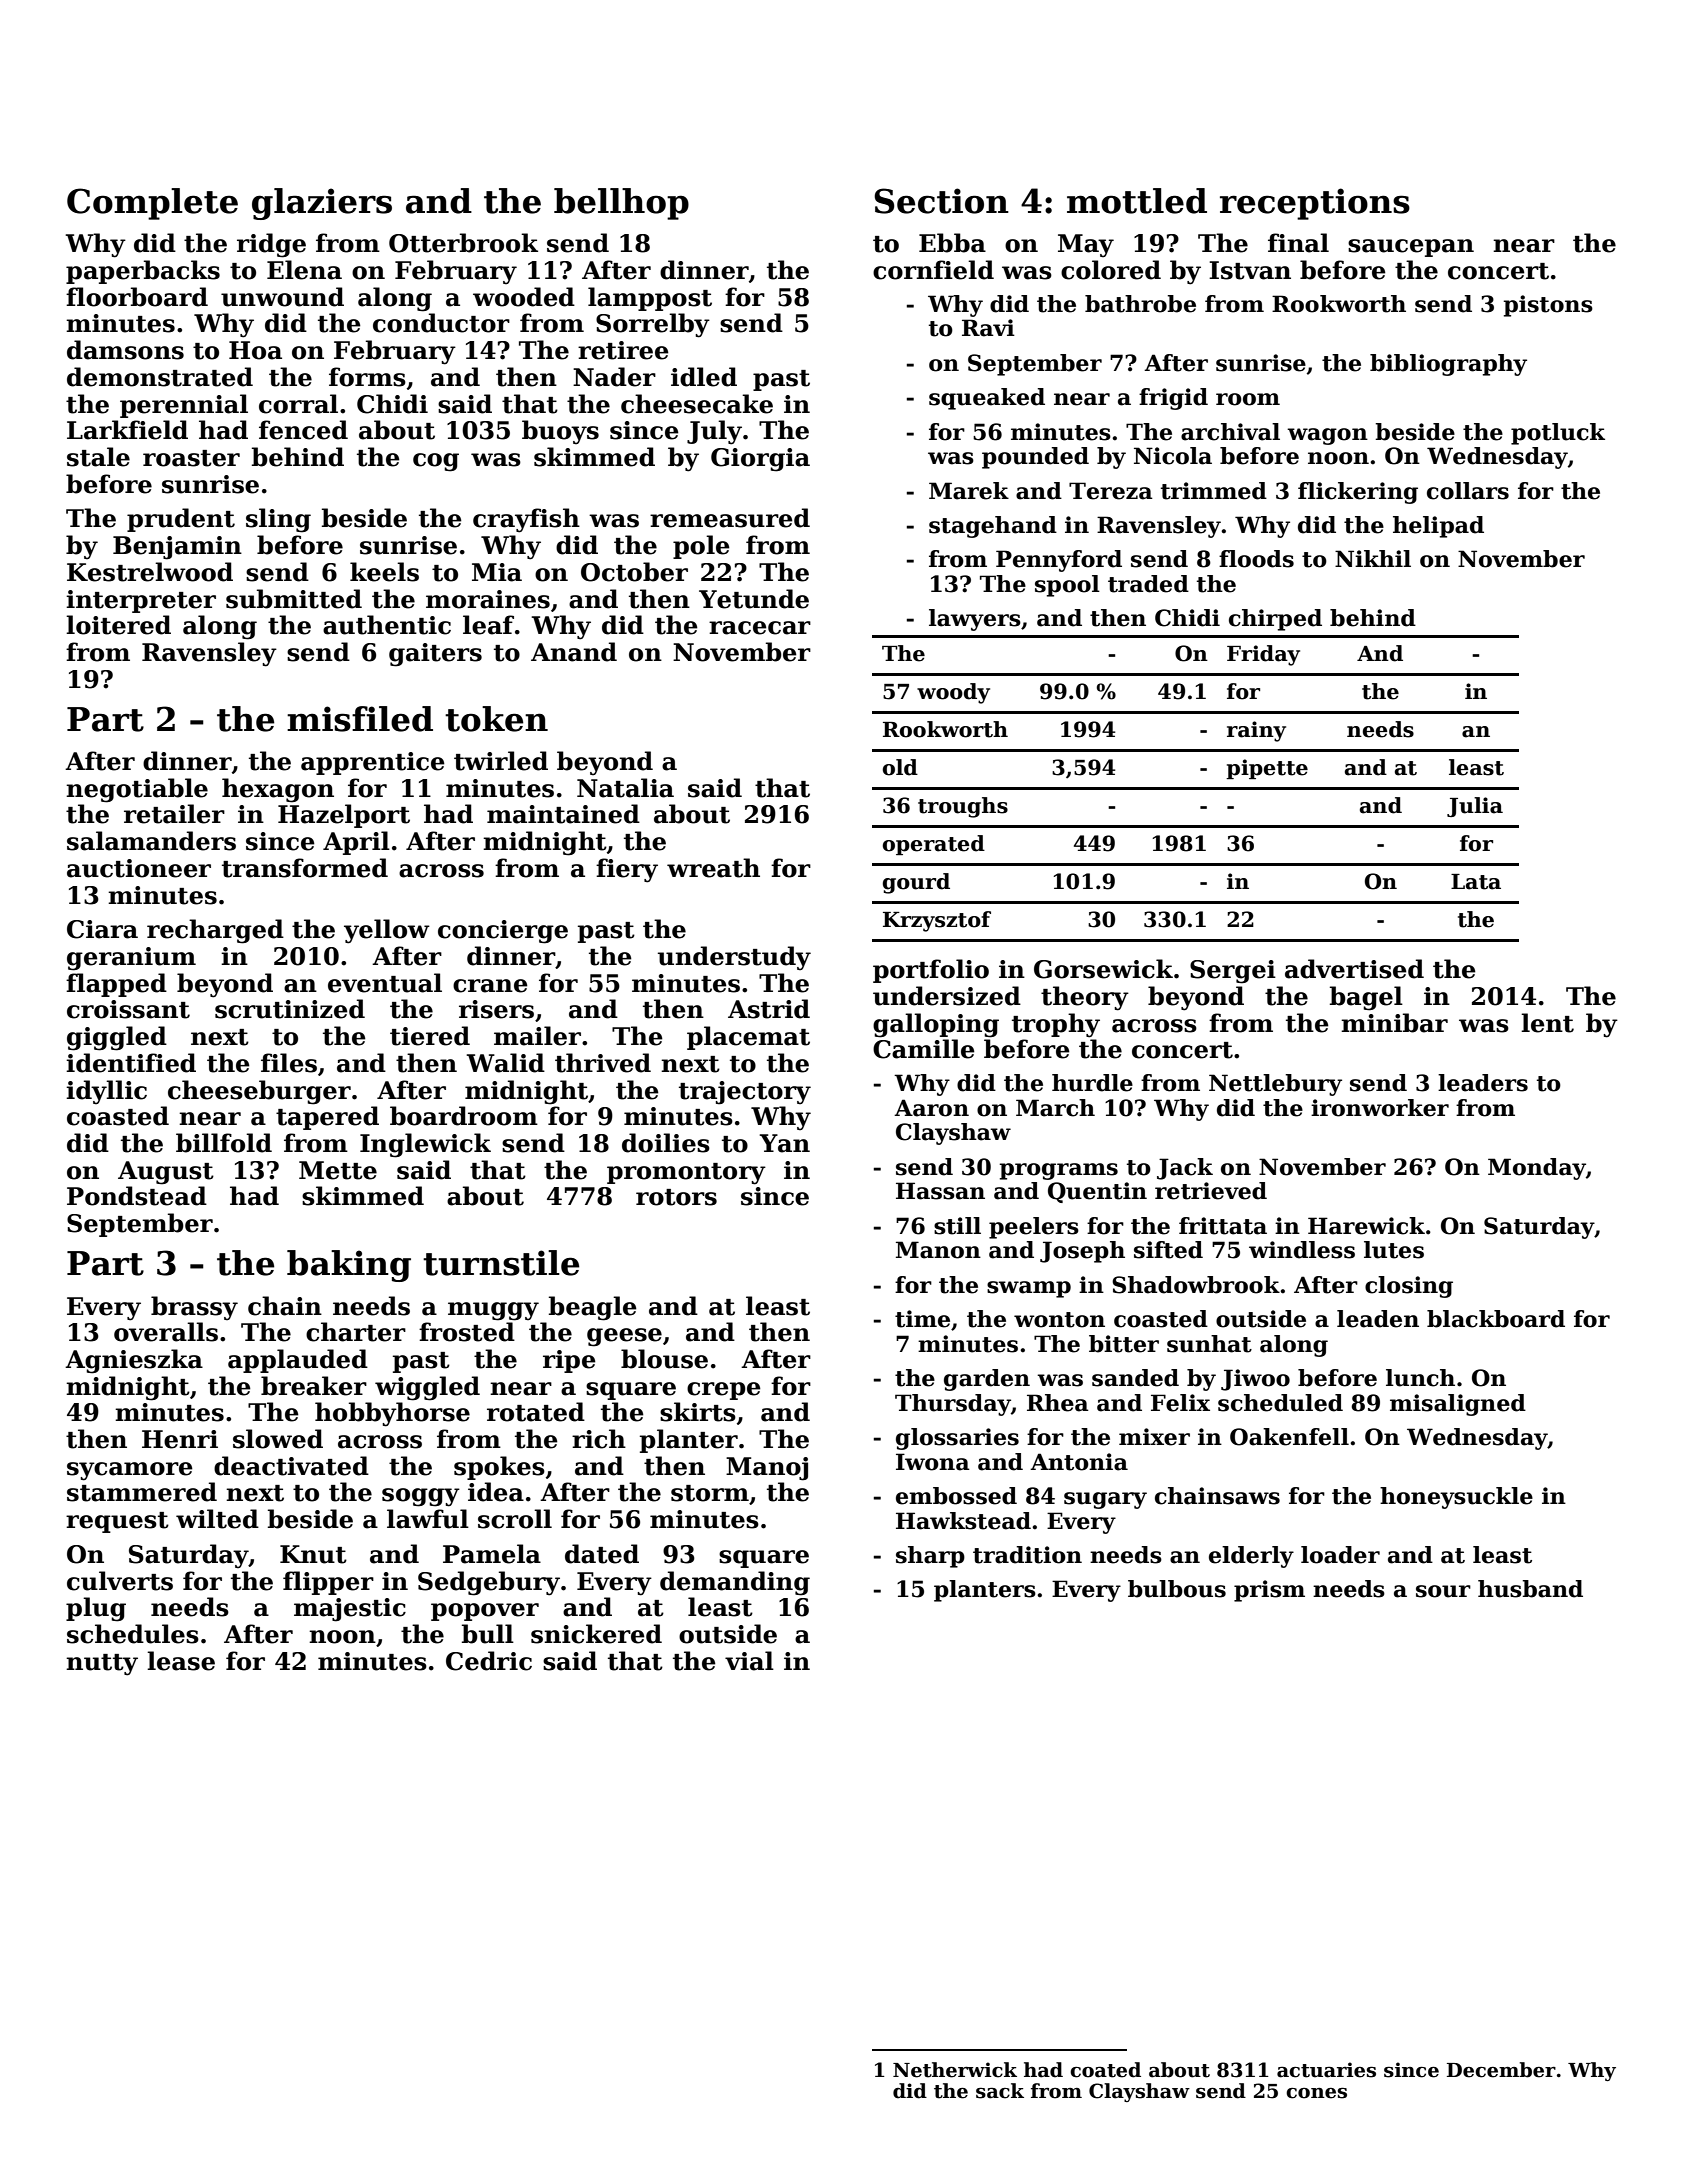 This document has height=2178, width=1683. I want to click on billfold, so click(224, 1143).
